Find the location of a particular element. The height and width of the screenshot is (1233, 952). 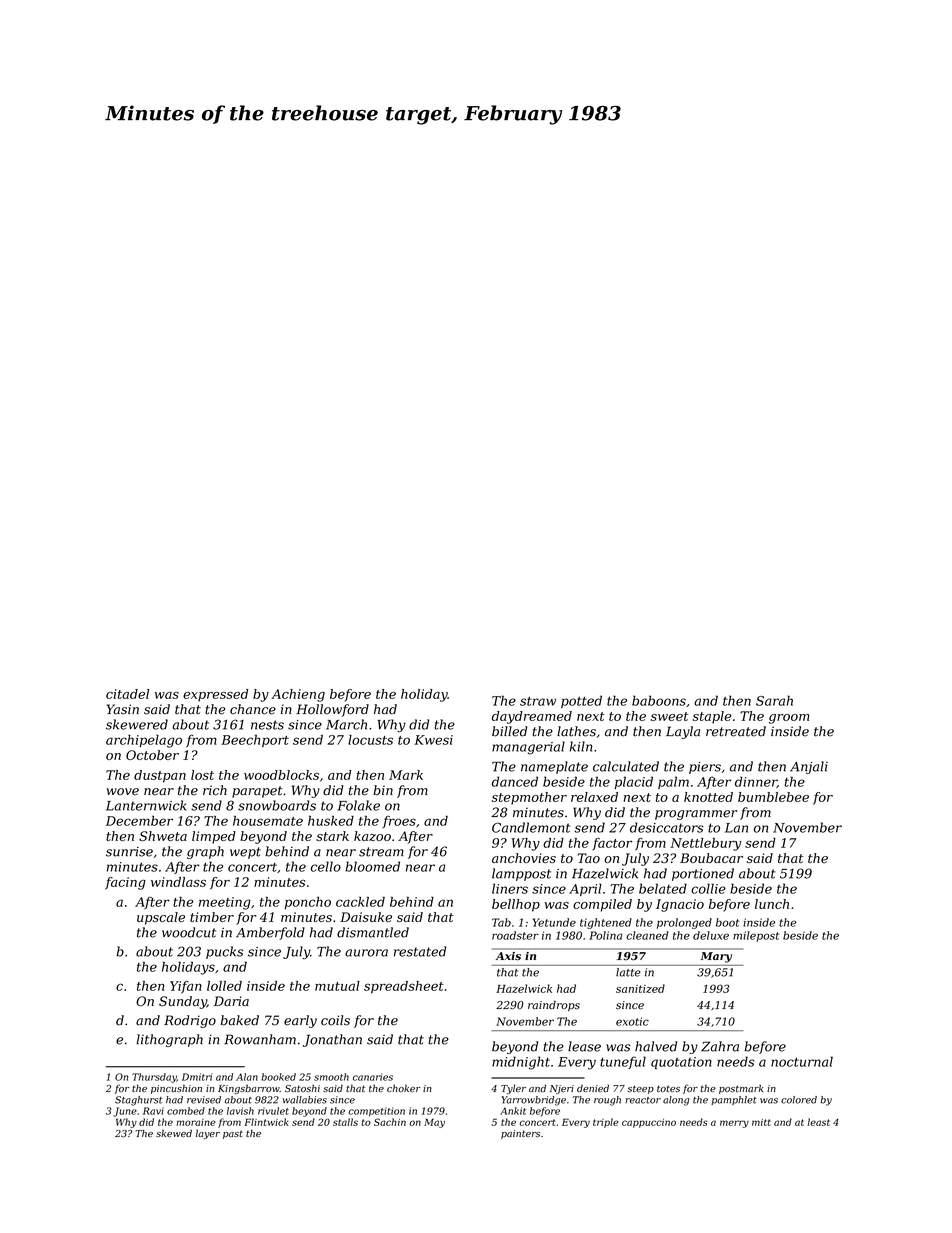

potted is located at coordinates (581, 701).
